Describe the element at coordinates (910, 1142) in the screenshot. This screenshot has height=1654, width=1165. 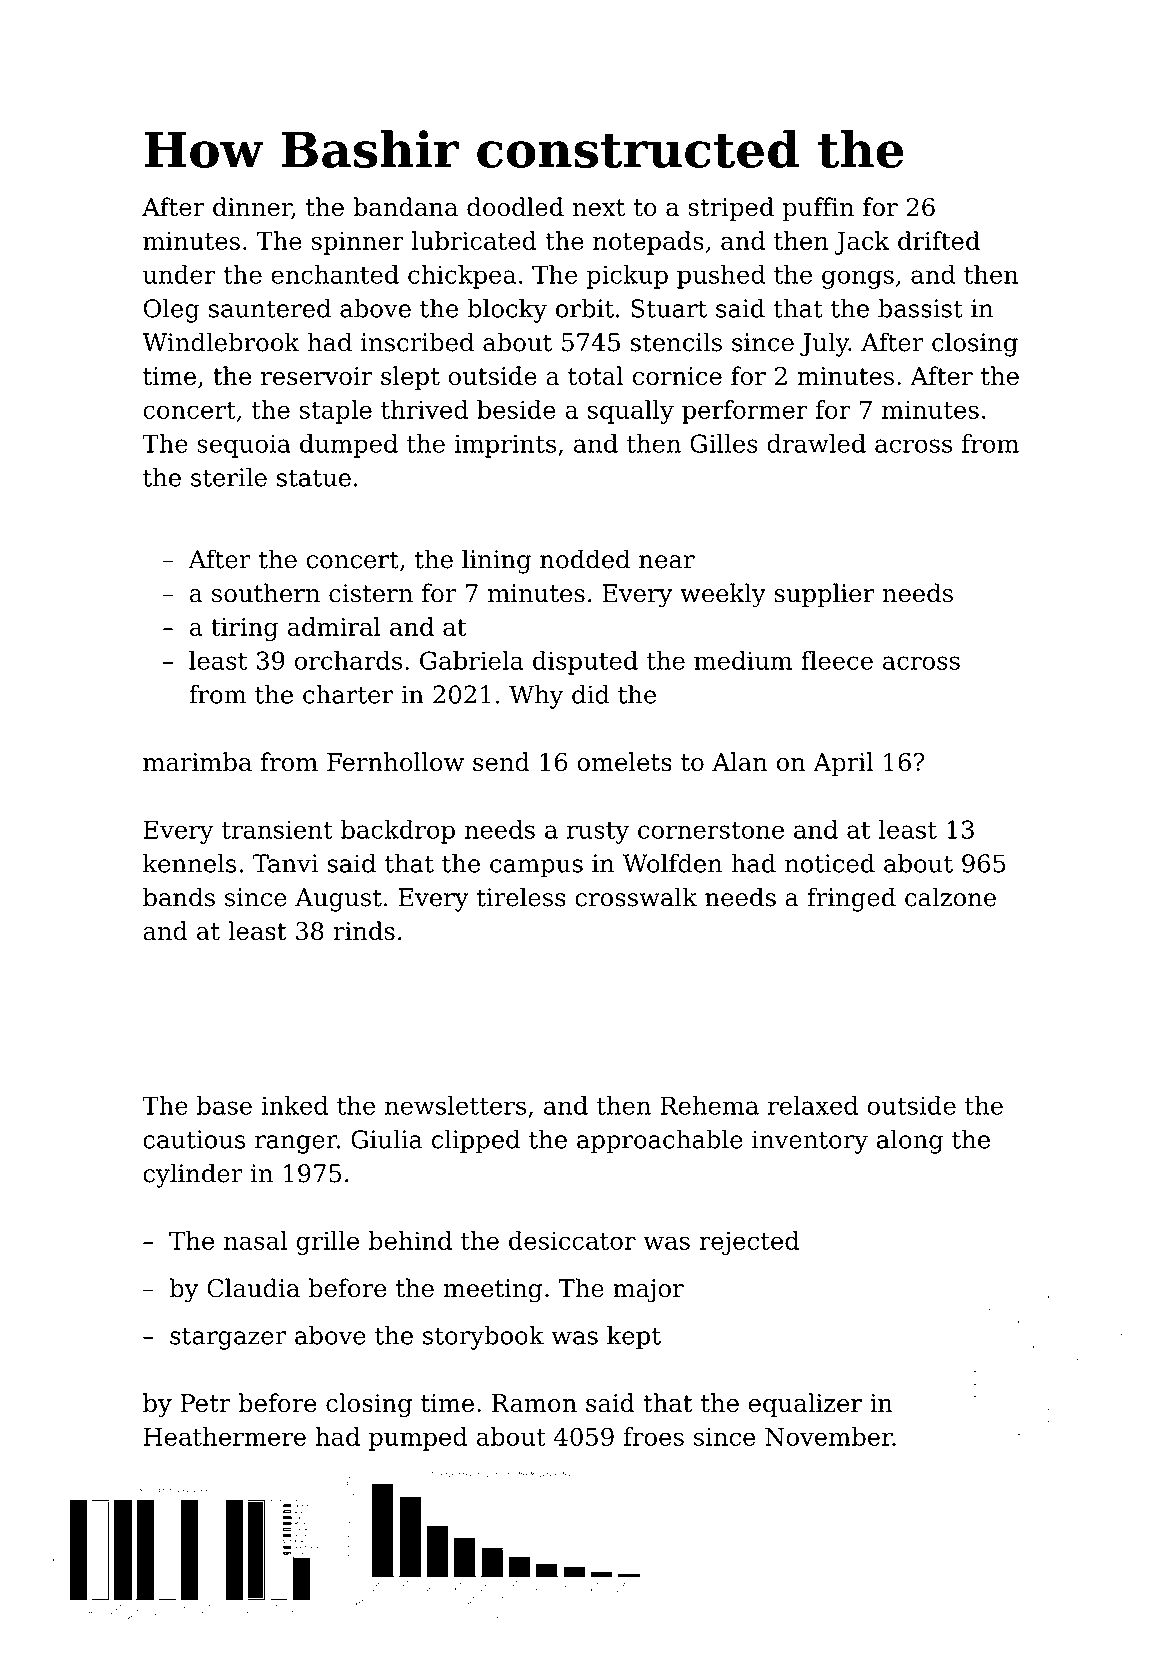
I see `along` at that location.
